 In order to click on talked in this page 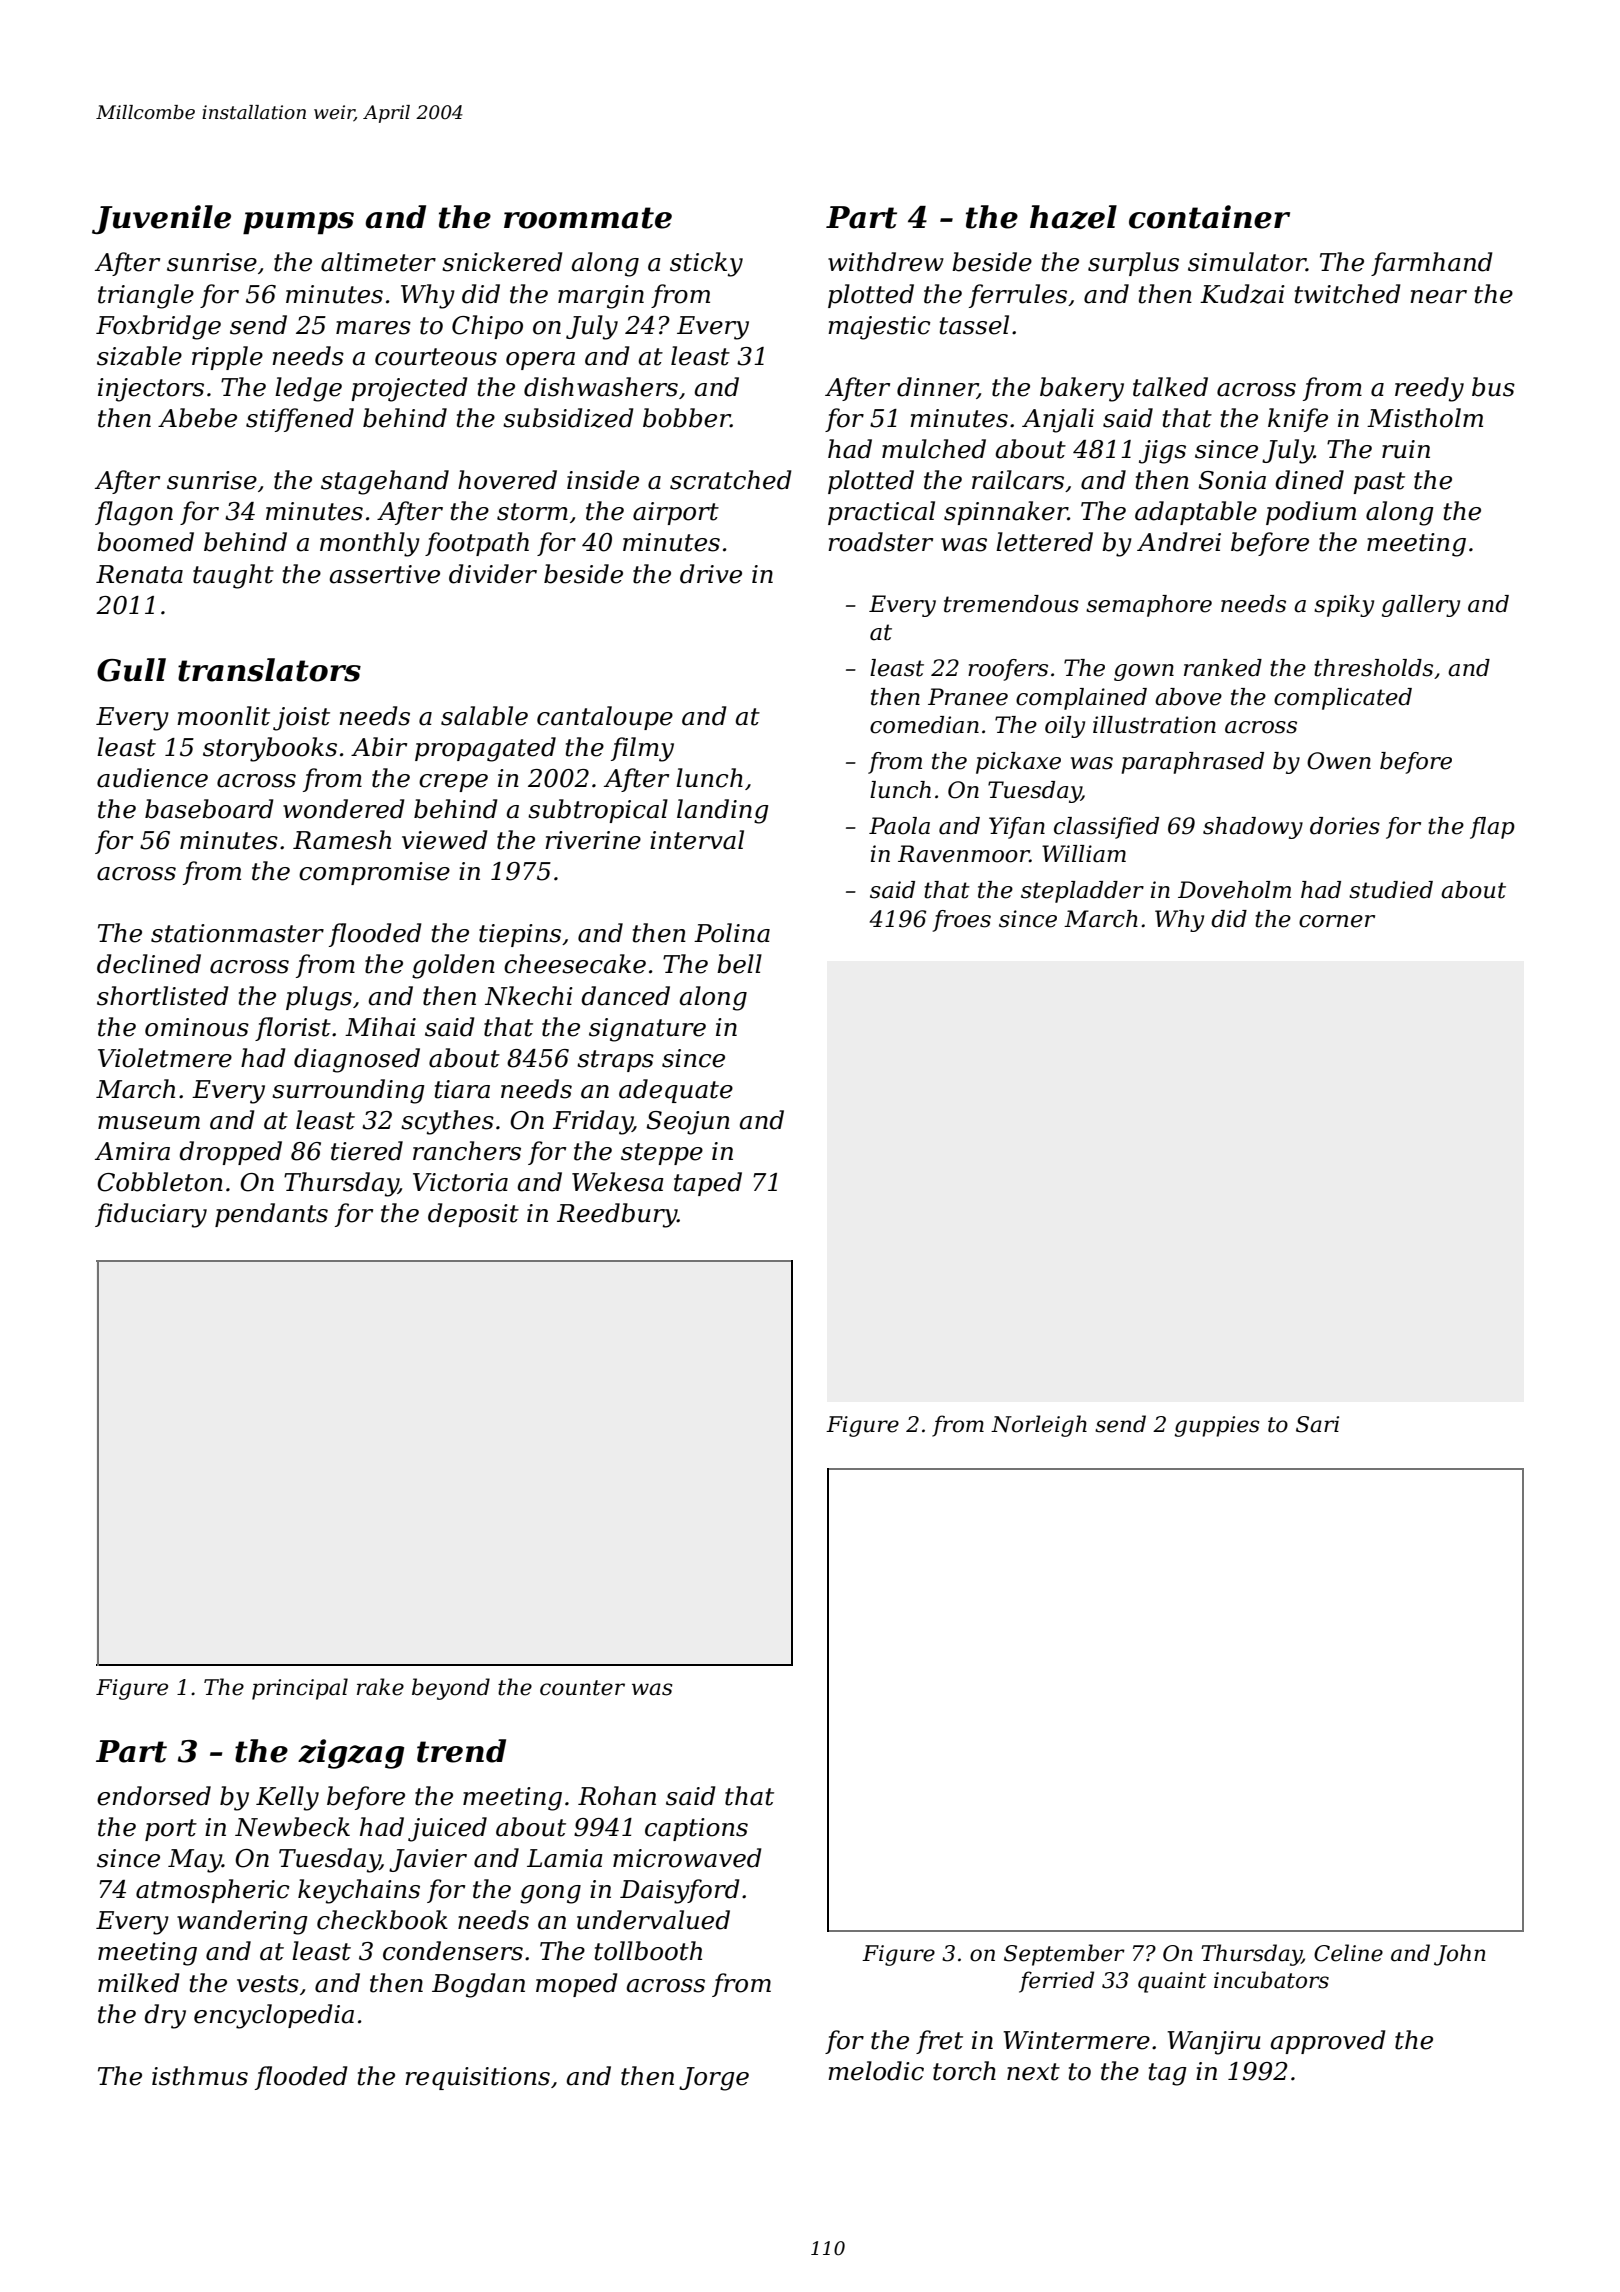, I will do `click(1170, 387)`.
